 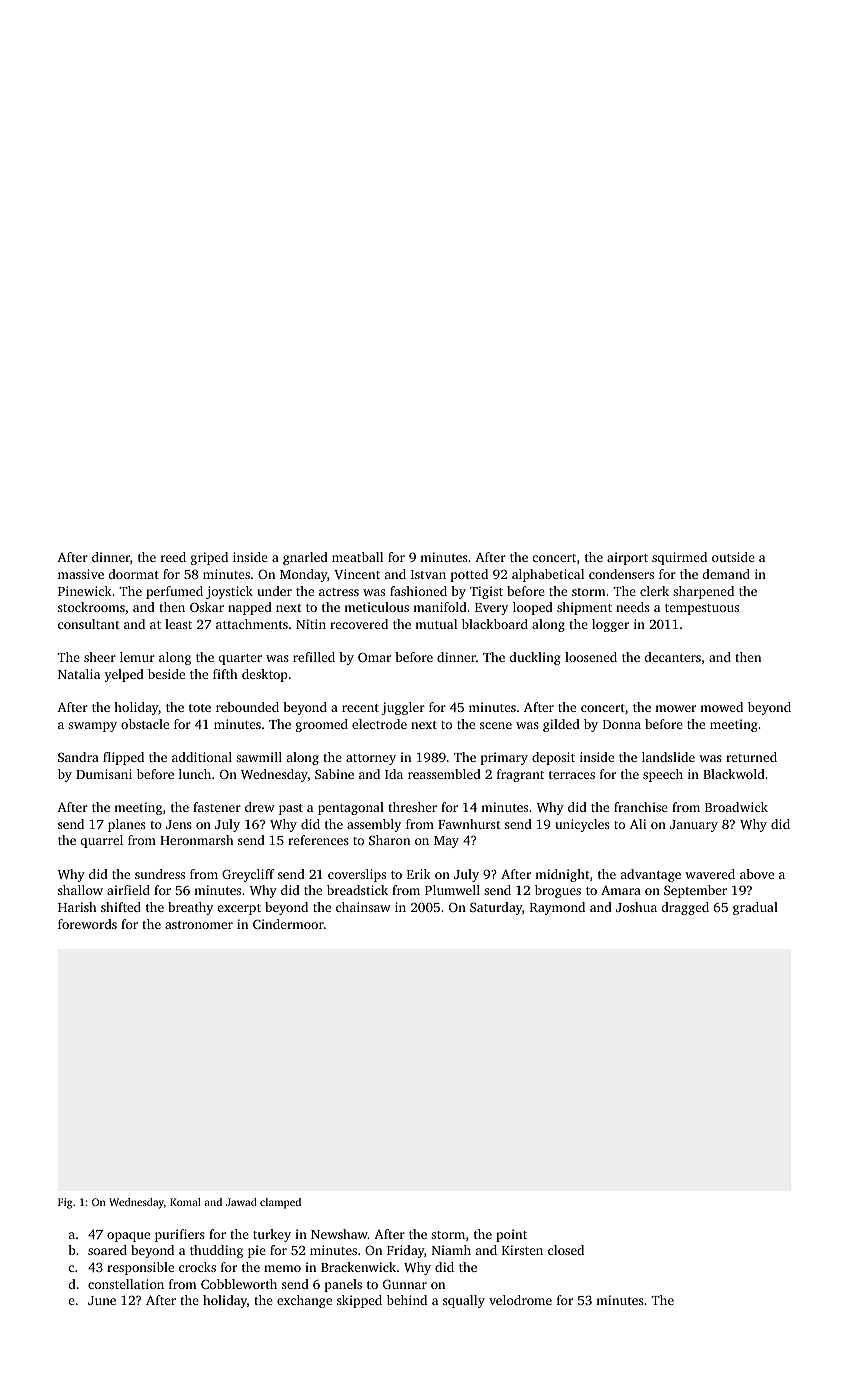 What do you see at coordinates (755, 908) in the screenshot?
I see `gradual` at bounding box center [755, 908].
